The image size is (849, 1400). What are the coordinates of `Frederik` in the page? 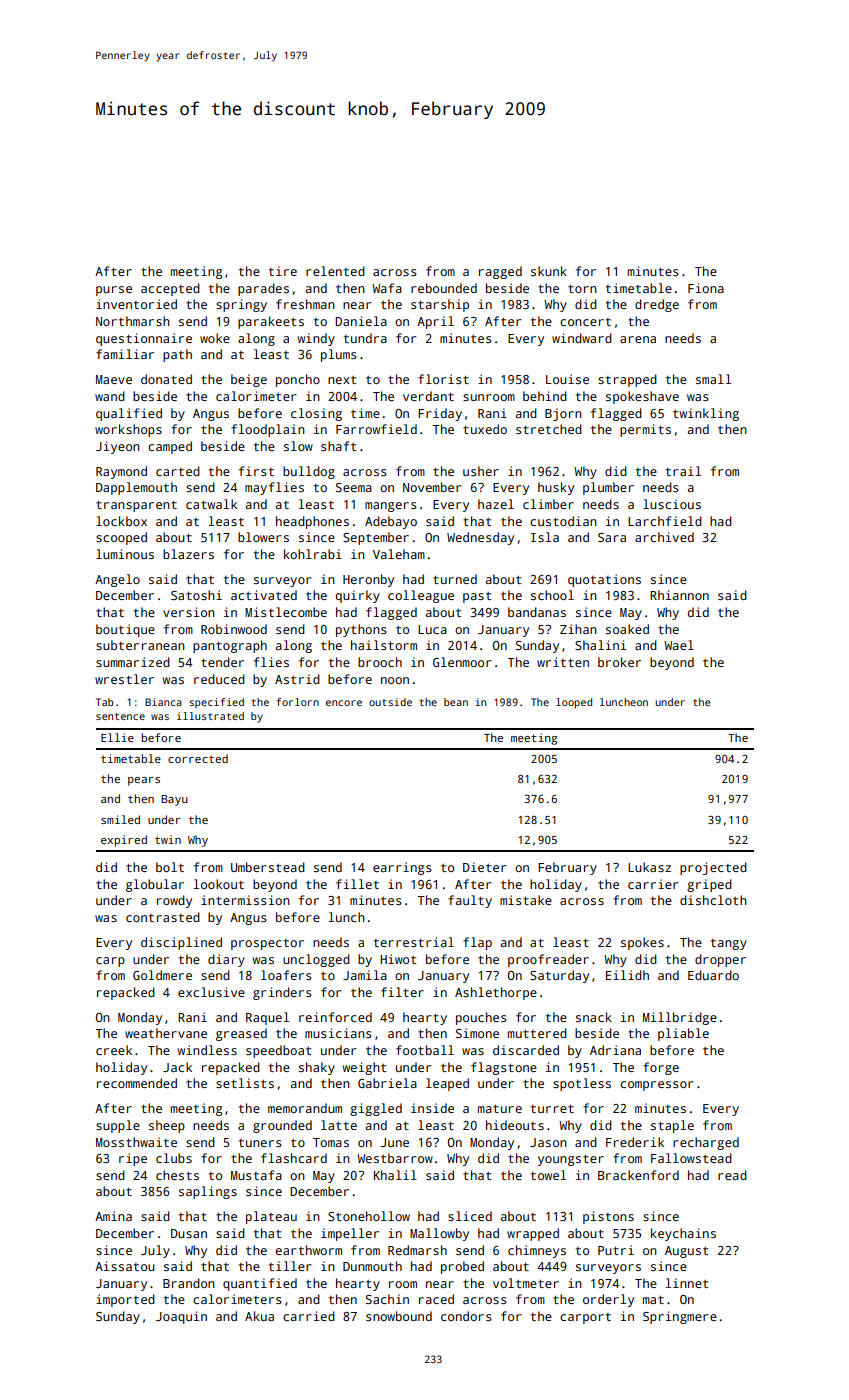 It's located at (635, 1142).
